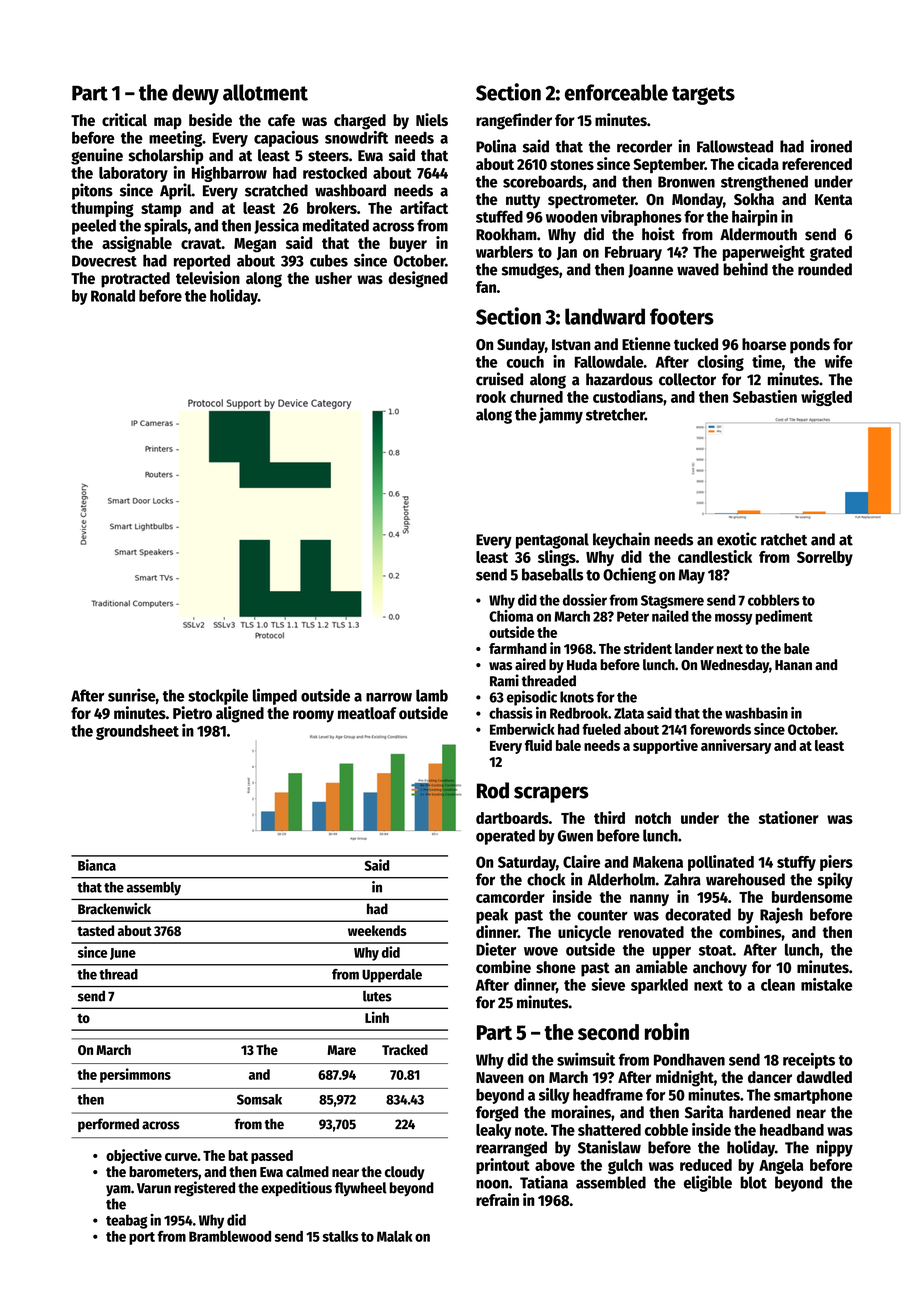 This page has width=924, height=1308. What do you see at coordinates (192, 712) in the page?
I see `Pietro` at bounding box center [192, 712].
